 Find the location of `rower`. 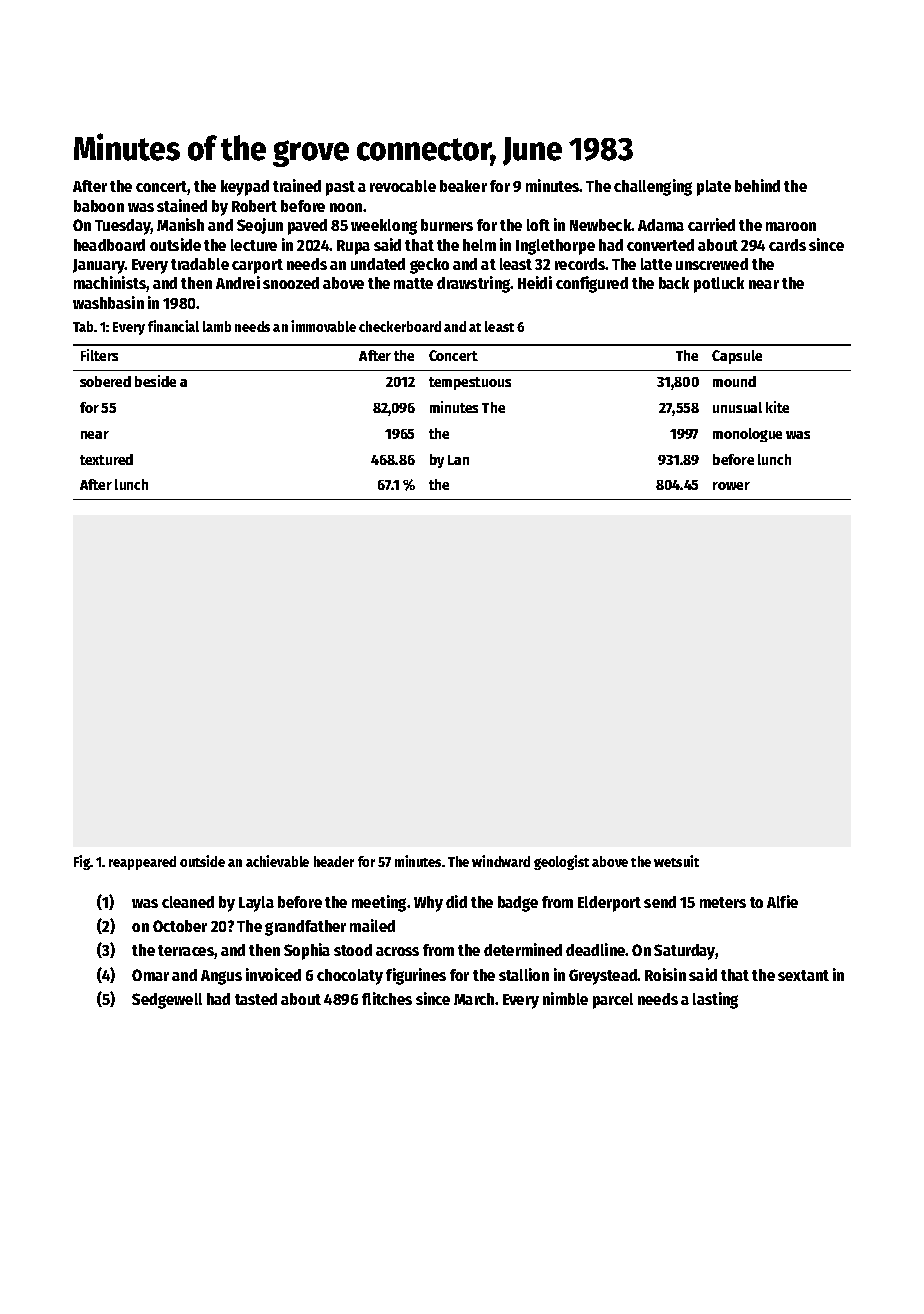

rower is located at coordinates (731, 486).
